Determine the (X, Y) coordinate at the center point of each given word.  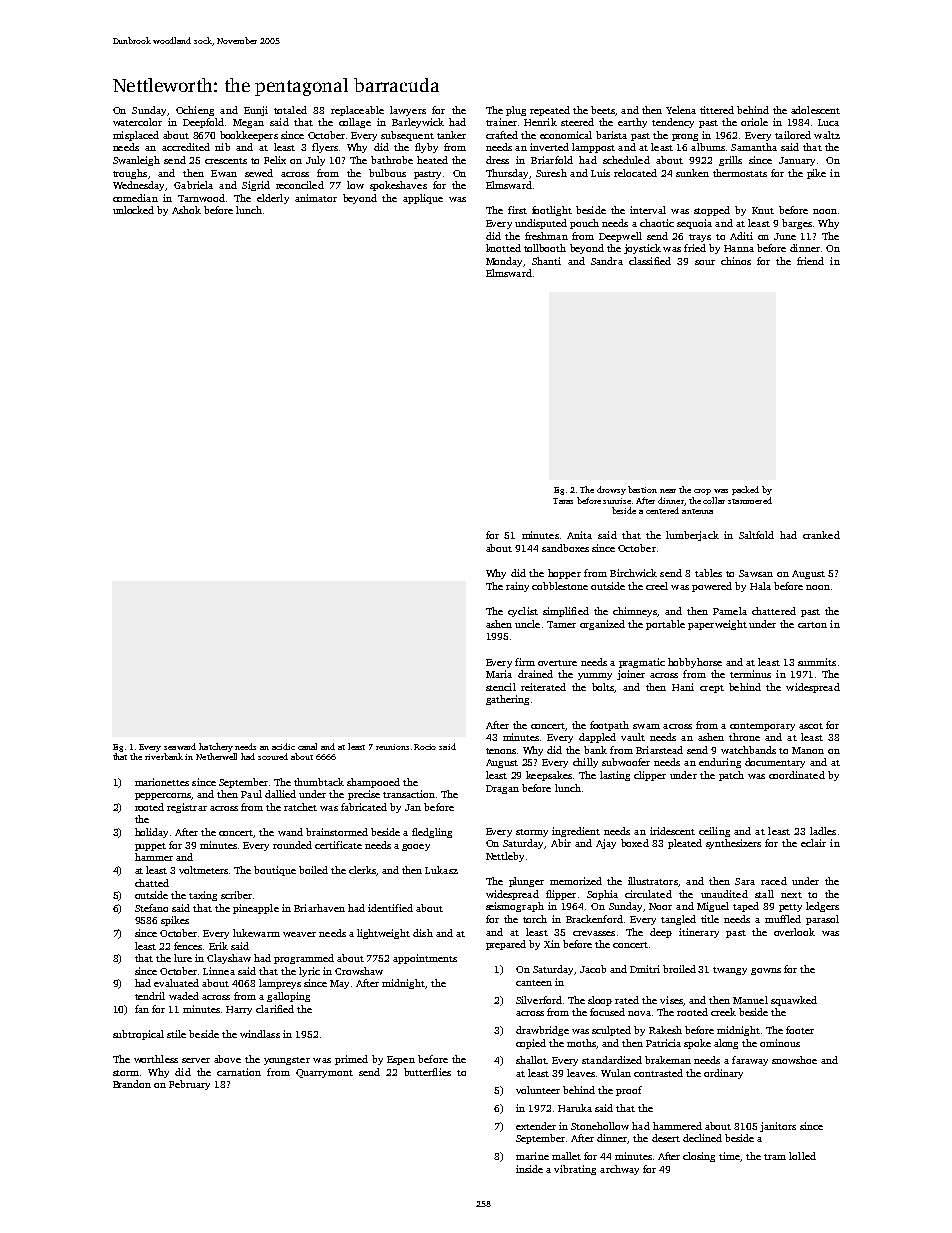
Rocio (425, 747)
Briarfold (552, 160)
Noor (660, 906)
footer (800, 1030)
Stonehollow (600, 1126)
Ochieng (195, 111)
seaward (180, 746)
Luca (828, 122)
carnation (239, 1072)
